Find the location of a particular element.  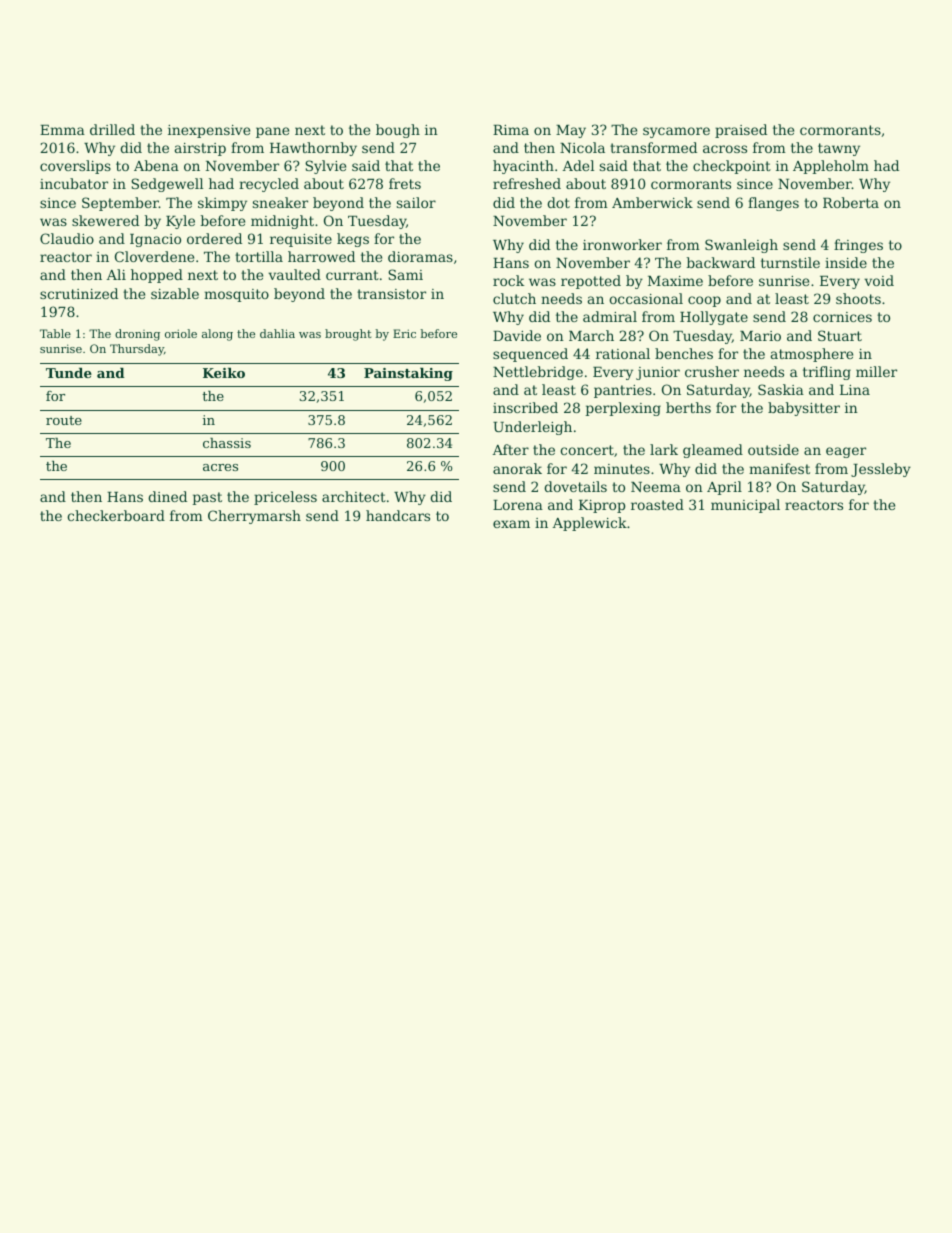

architect is located at coordinates (354, 496).
